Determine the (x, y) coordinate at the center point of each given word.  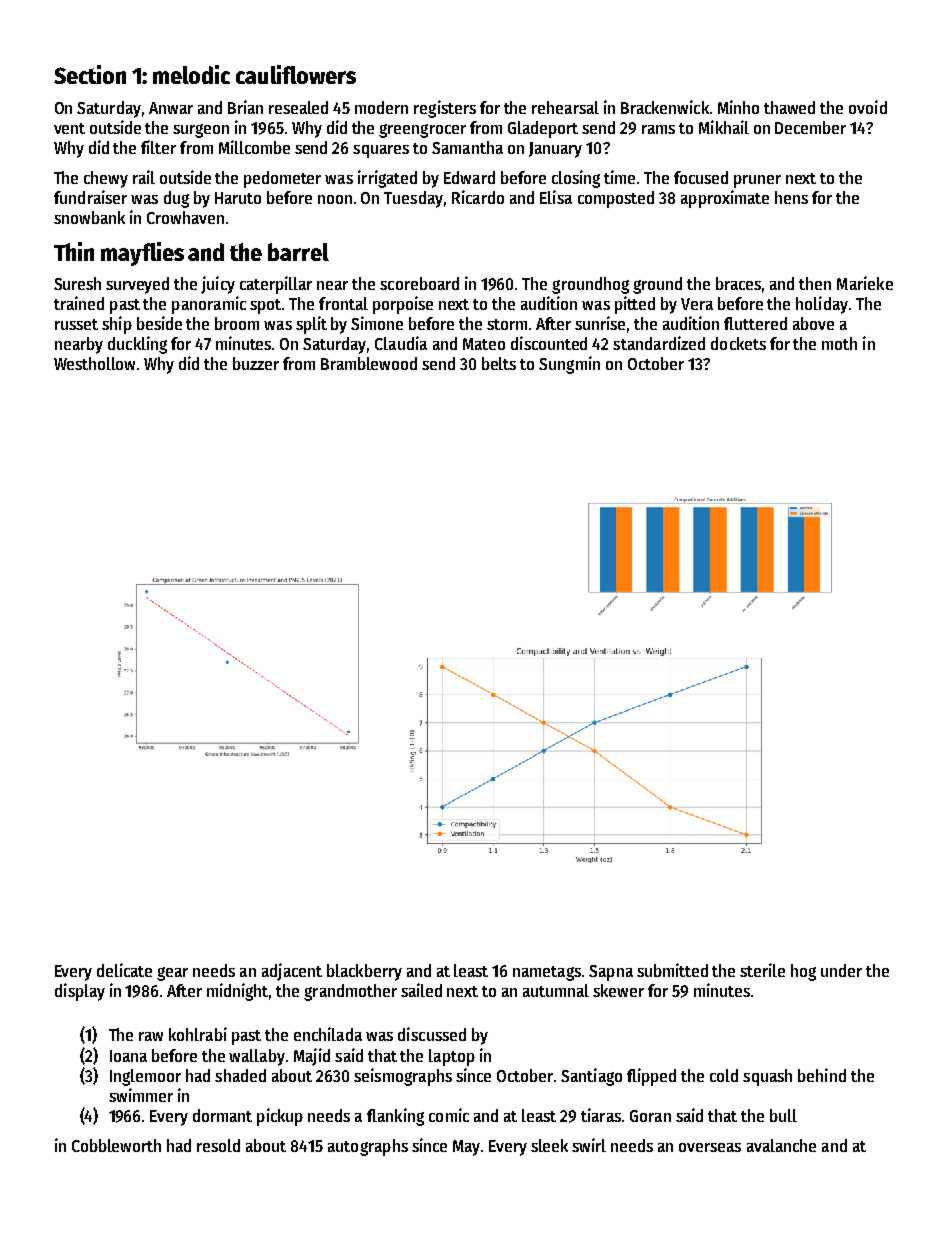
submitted (672, 970)
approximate (725, 199)
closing (576, 179)
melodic (191, 74)
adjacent (292, 972)
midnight (238, 992)
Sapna (611, 973)
